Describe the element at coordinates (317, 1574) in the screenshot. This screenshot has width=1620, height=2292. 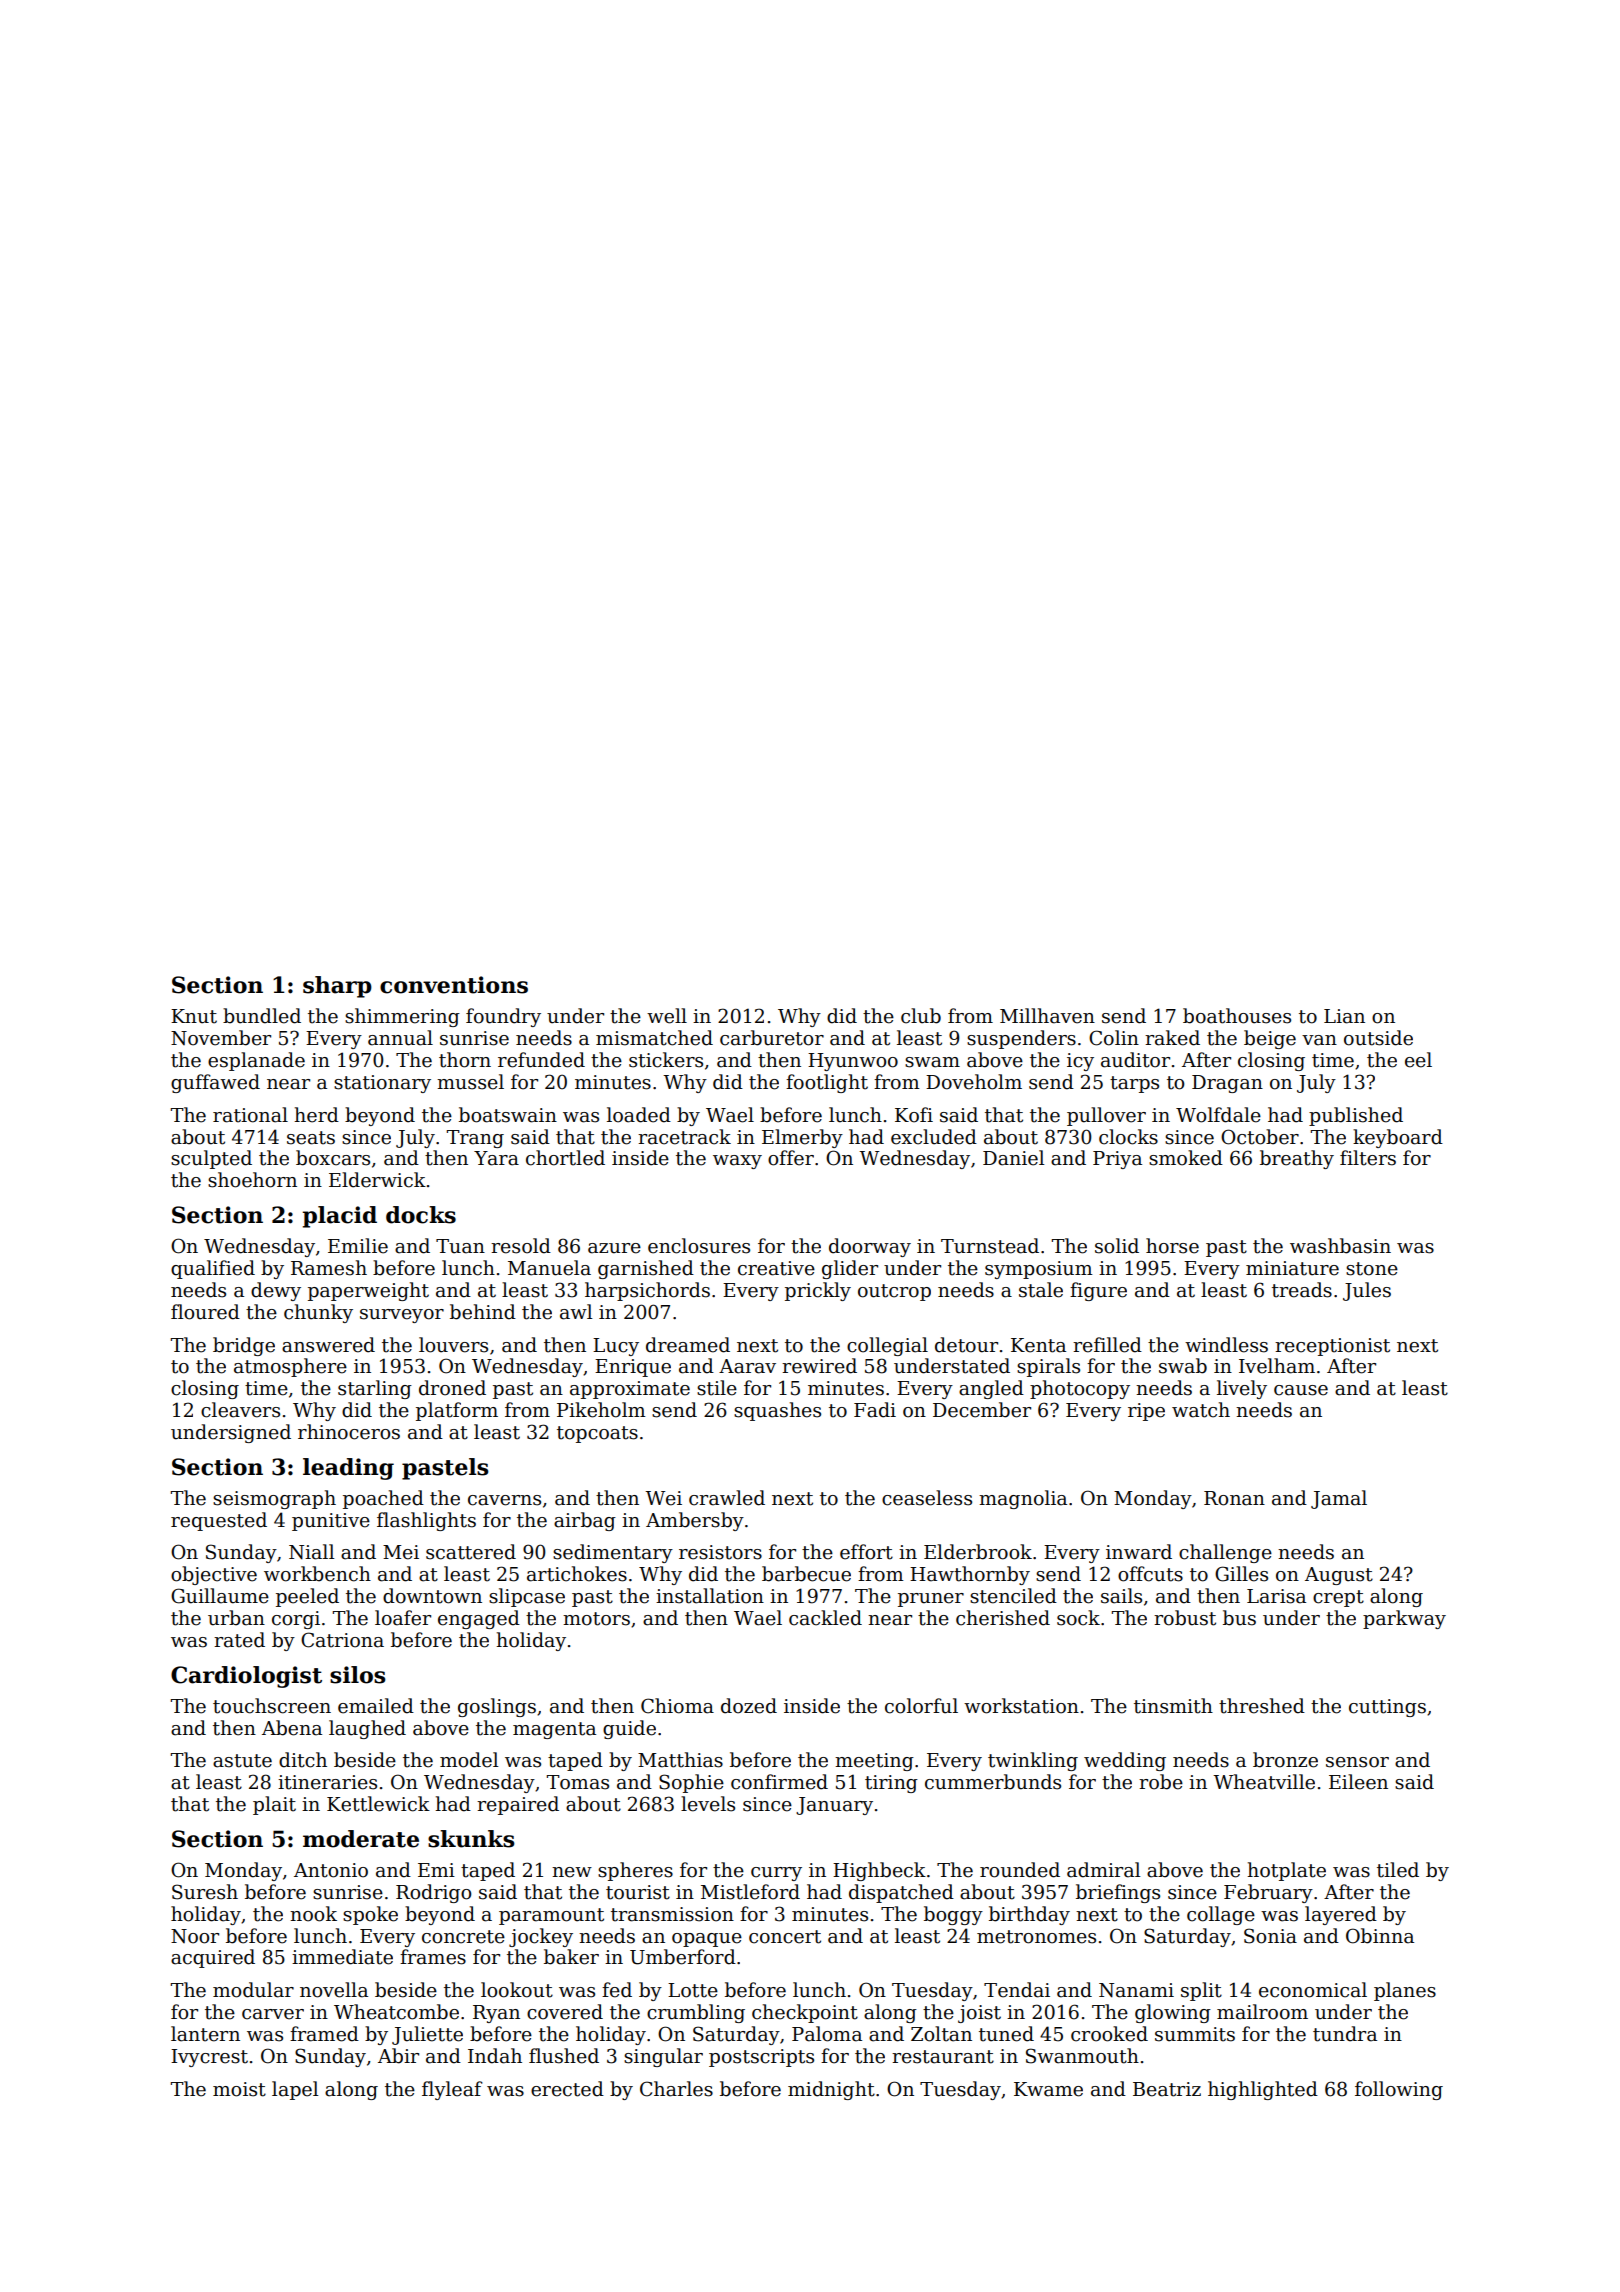
I see `workbench` at that location.
